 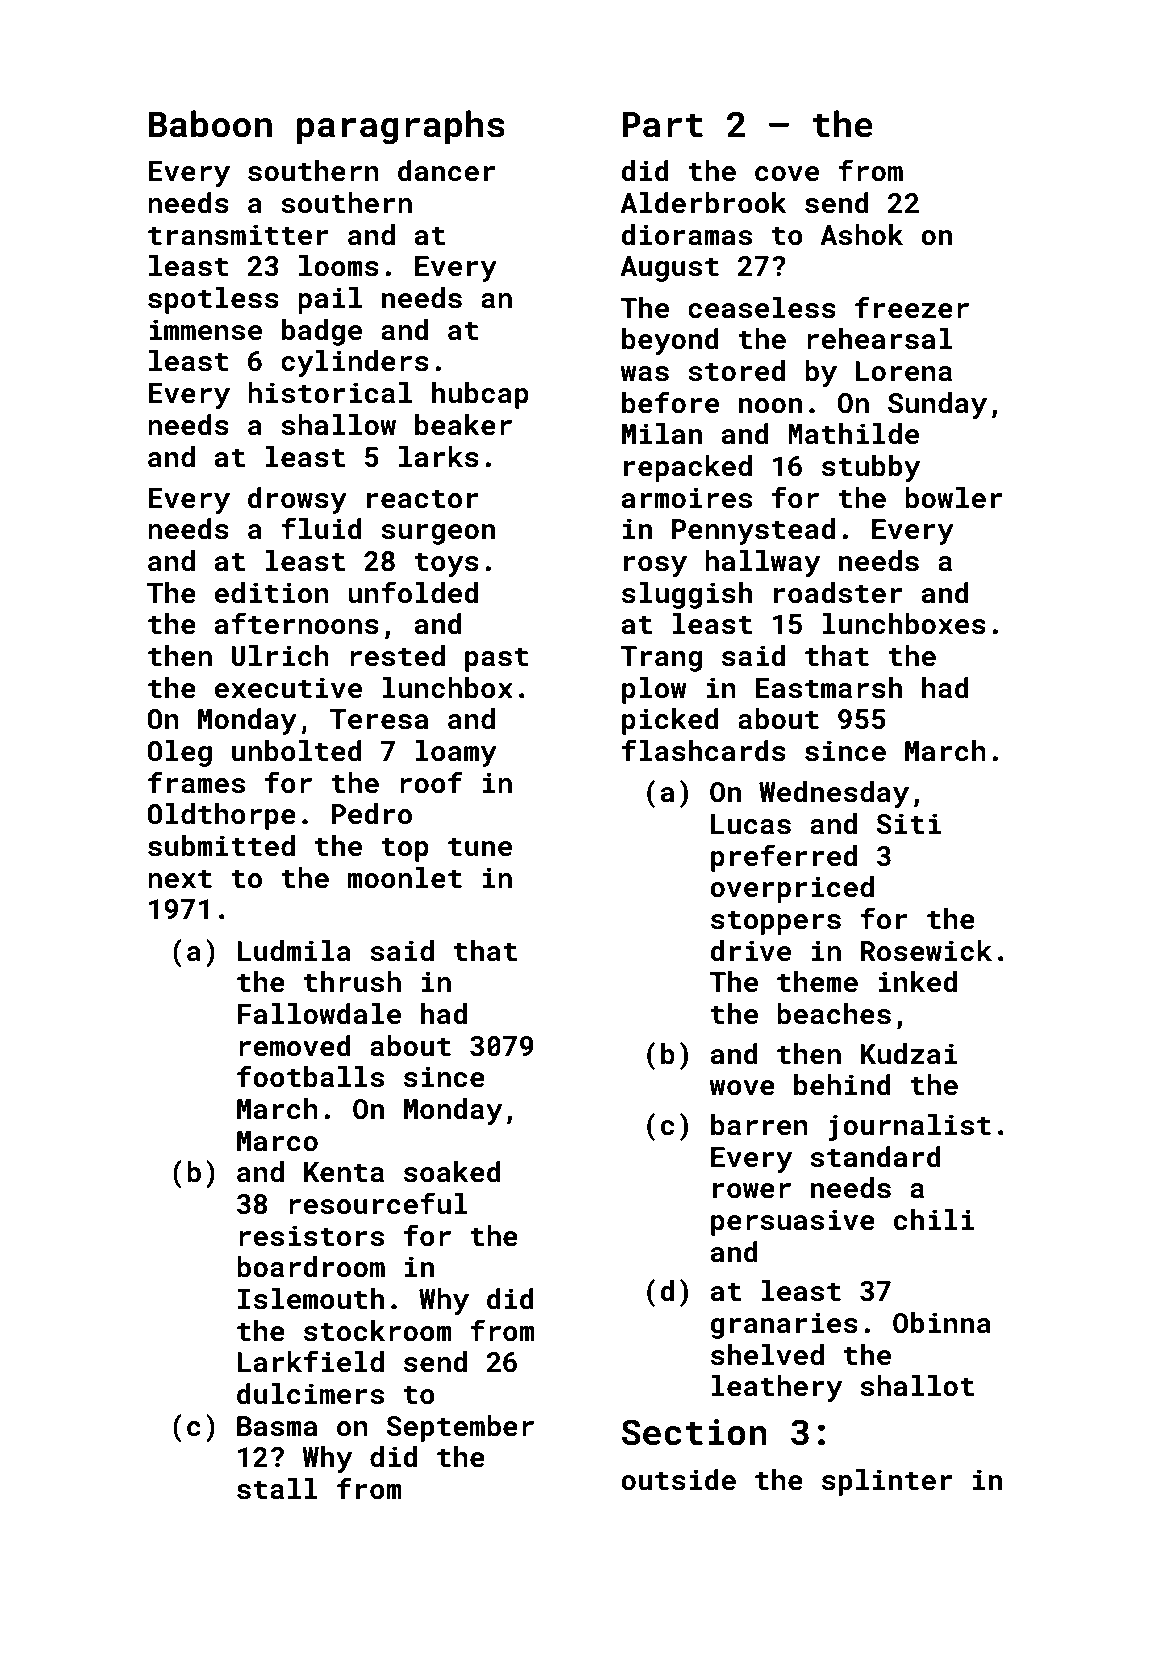 I want to click on spotless, so click(x=213, y=300).
